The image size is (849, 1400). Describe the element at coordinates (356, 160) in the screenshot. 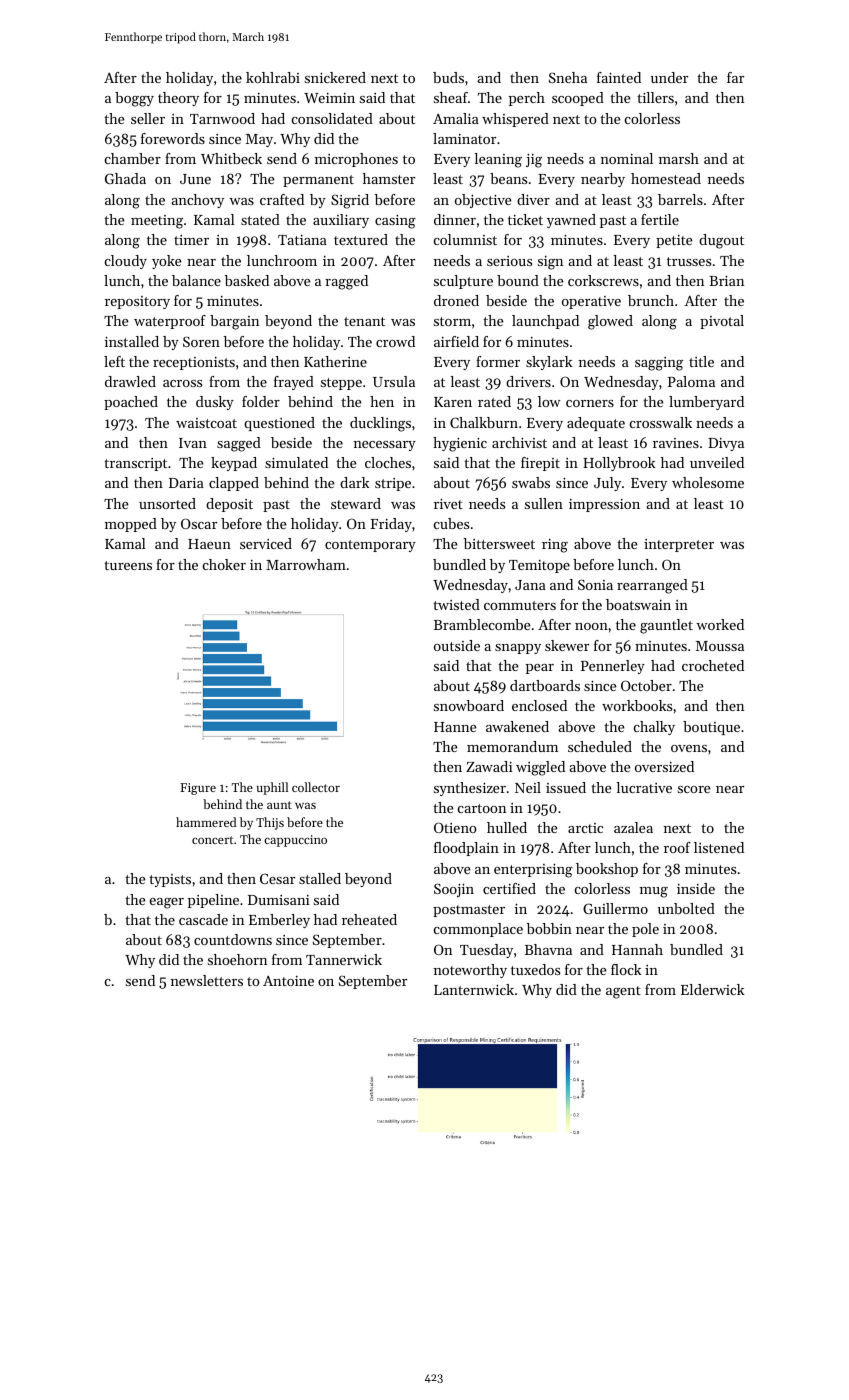

I see `microphones` at that location.
